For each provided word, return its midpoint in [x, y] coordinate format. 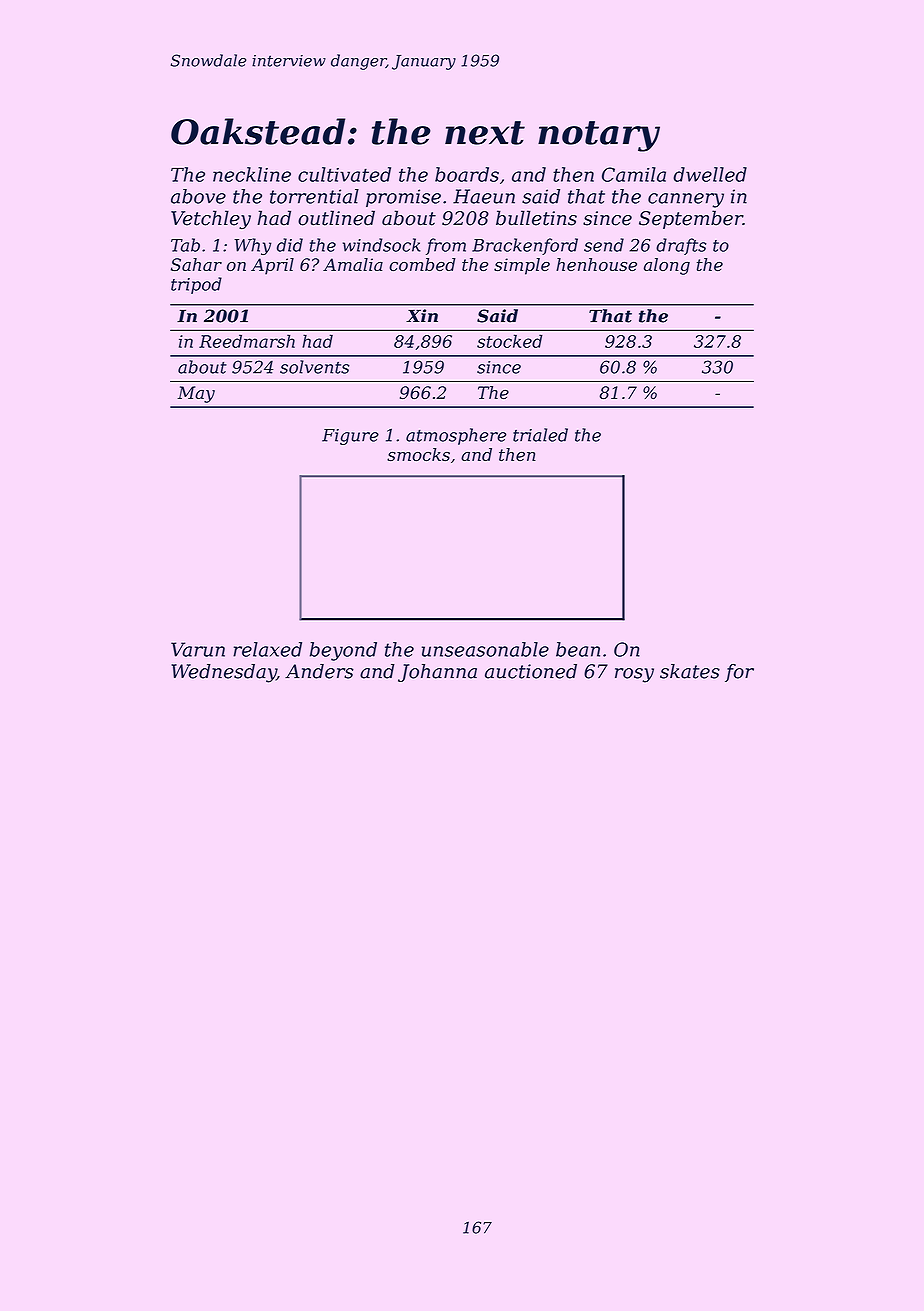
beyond [343, 651]
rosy [634, 675]
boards [467, 174]
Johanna [437, 673]
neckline [252, 174]
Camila [634, 174]
